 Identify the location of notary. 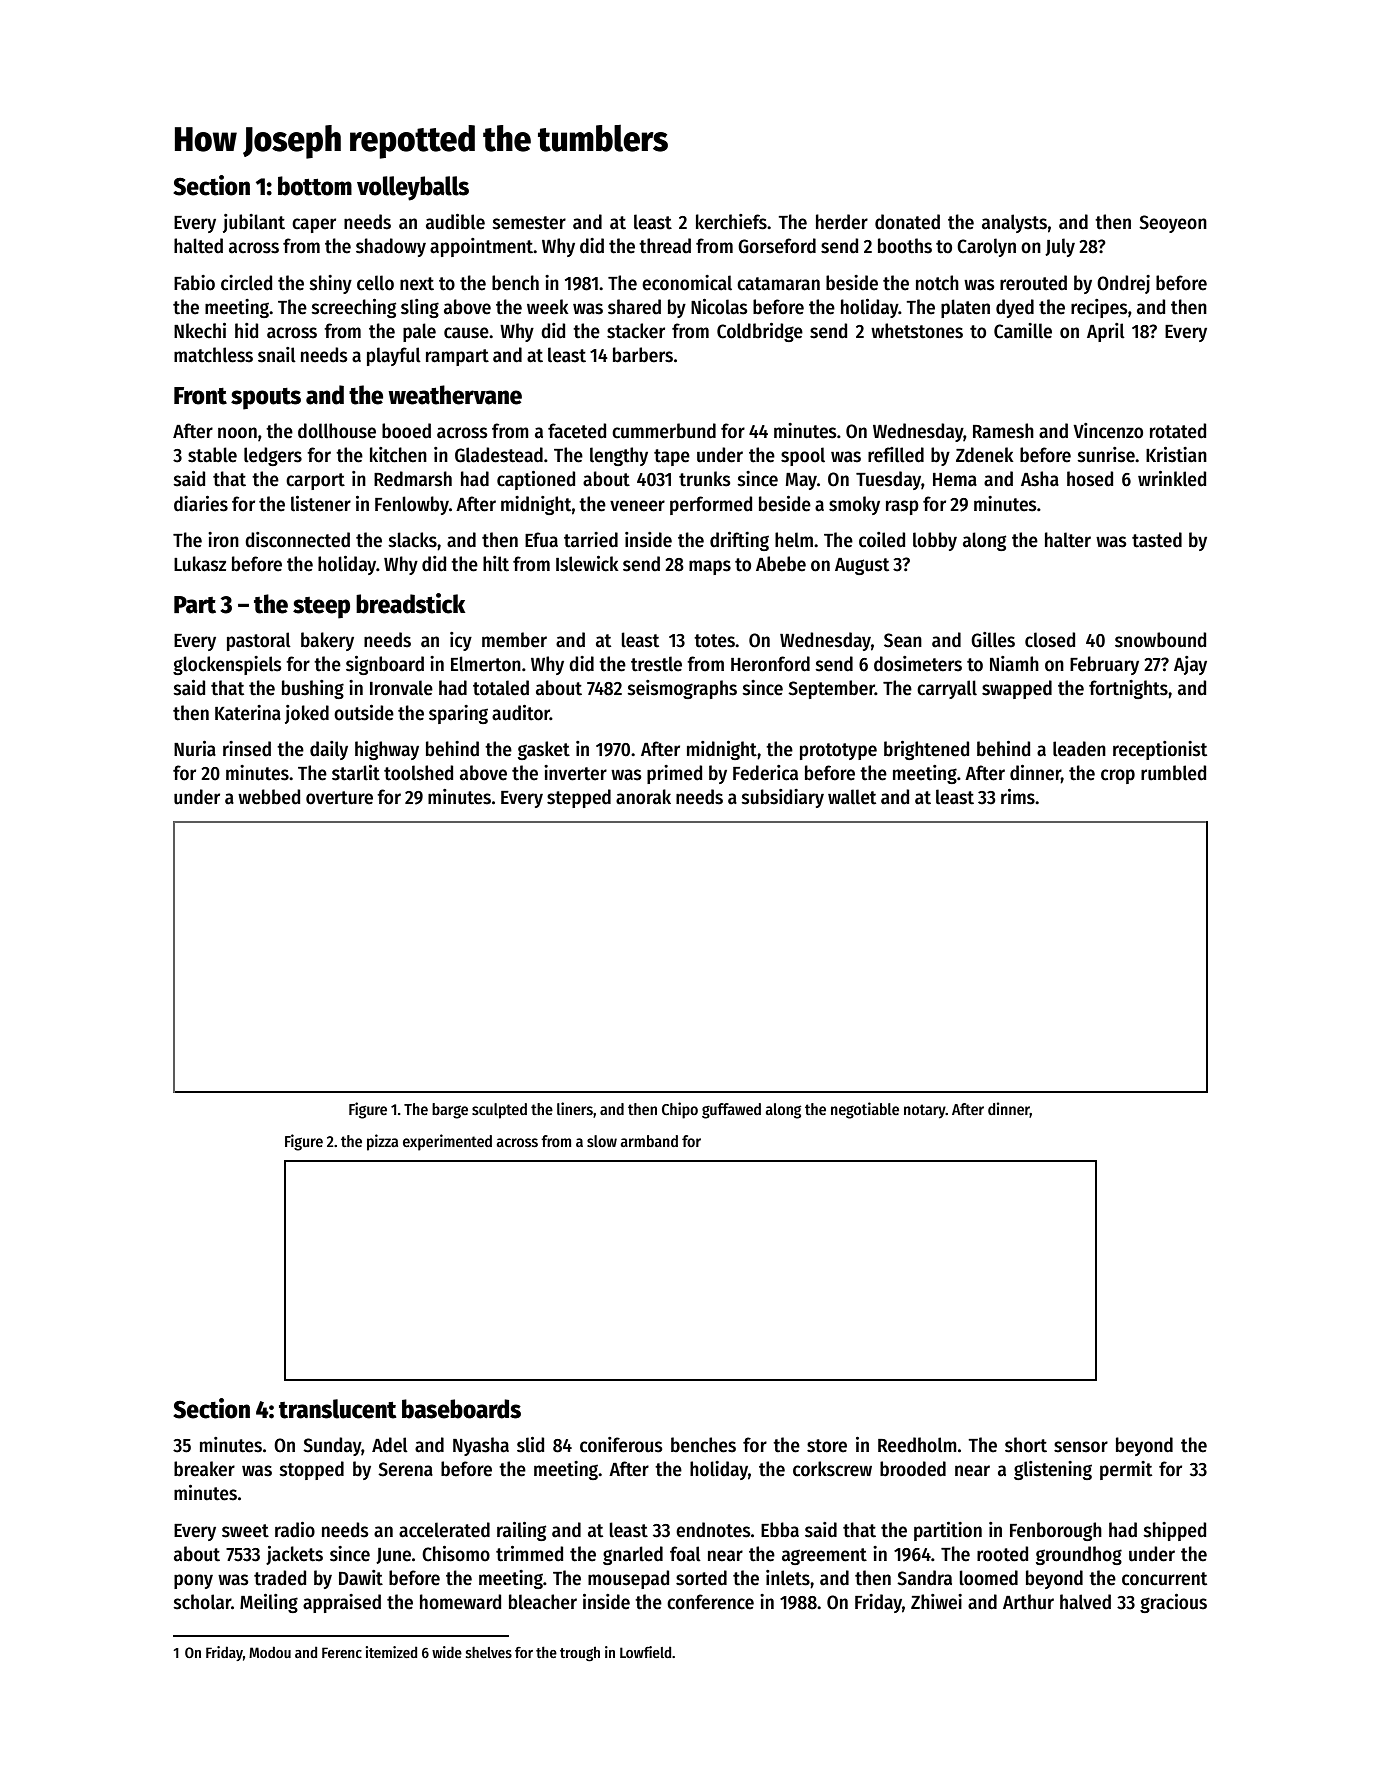
(925, 1111).
